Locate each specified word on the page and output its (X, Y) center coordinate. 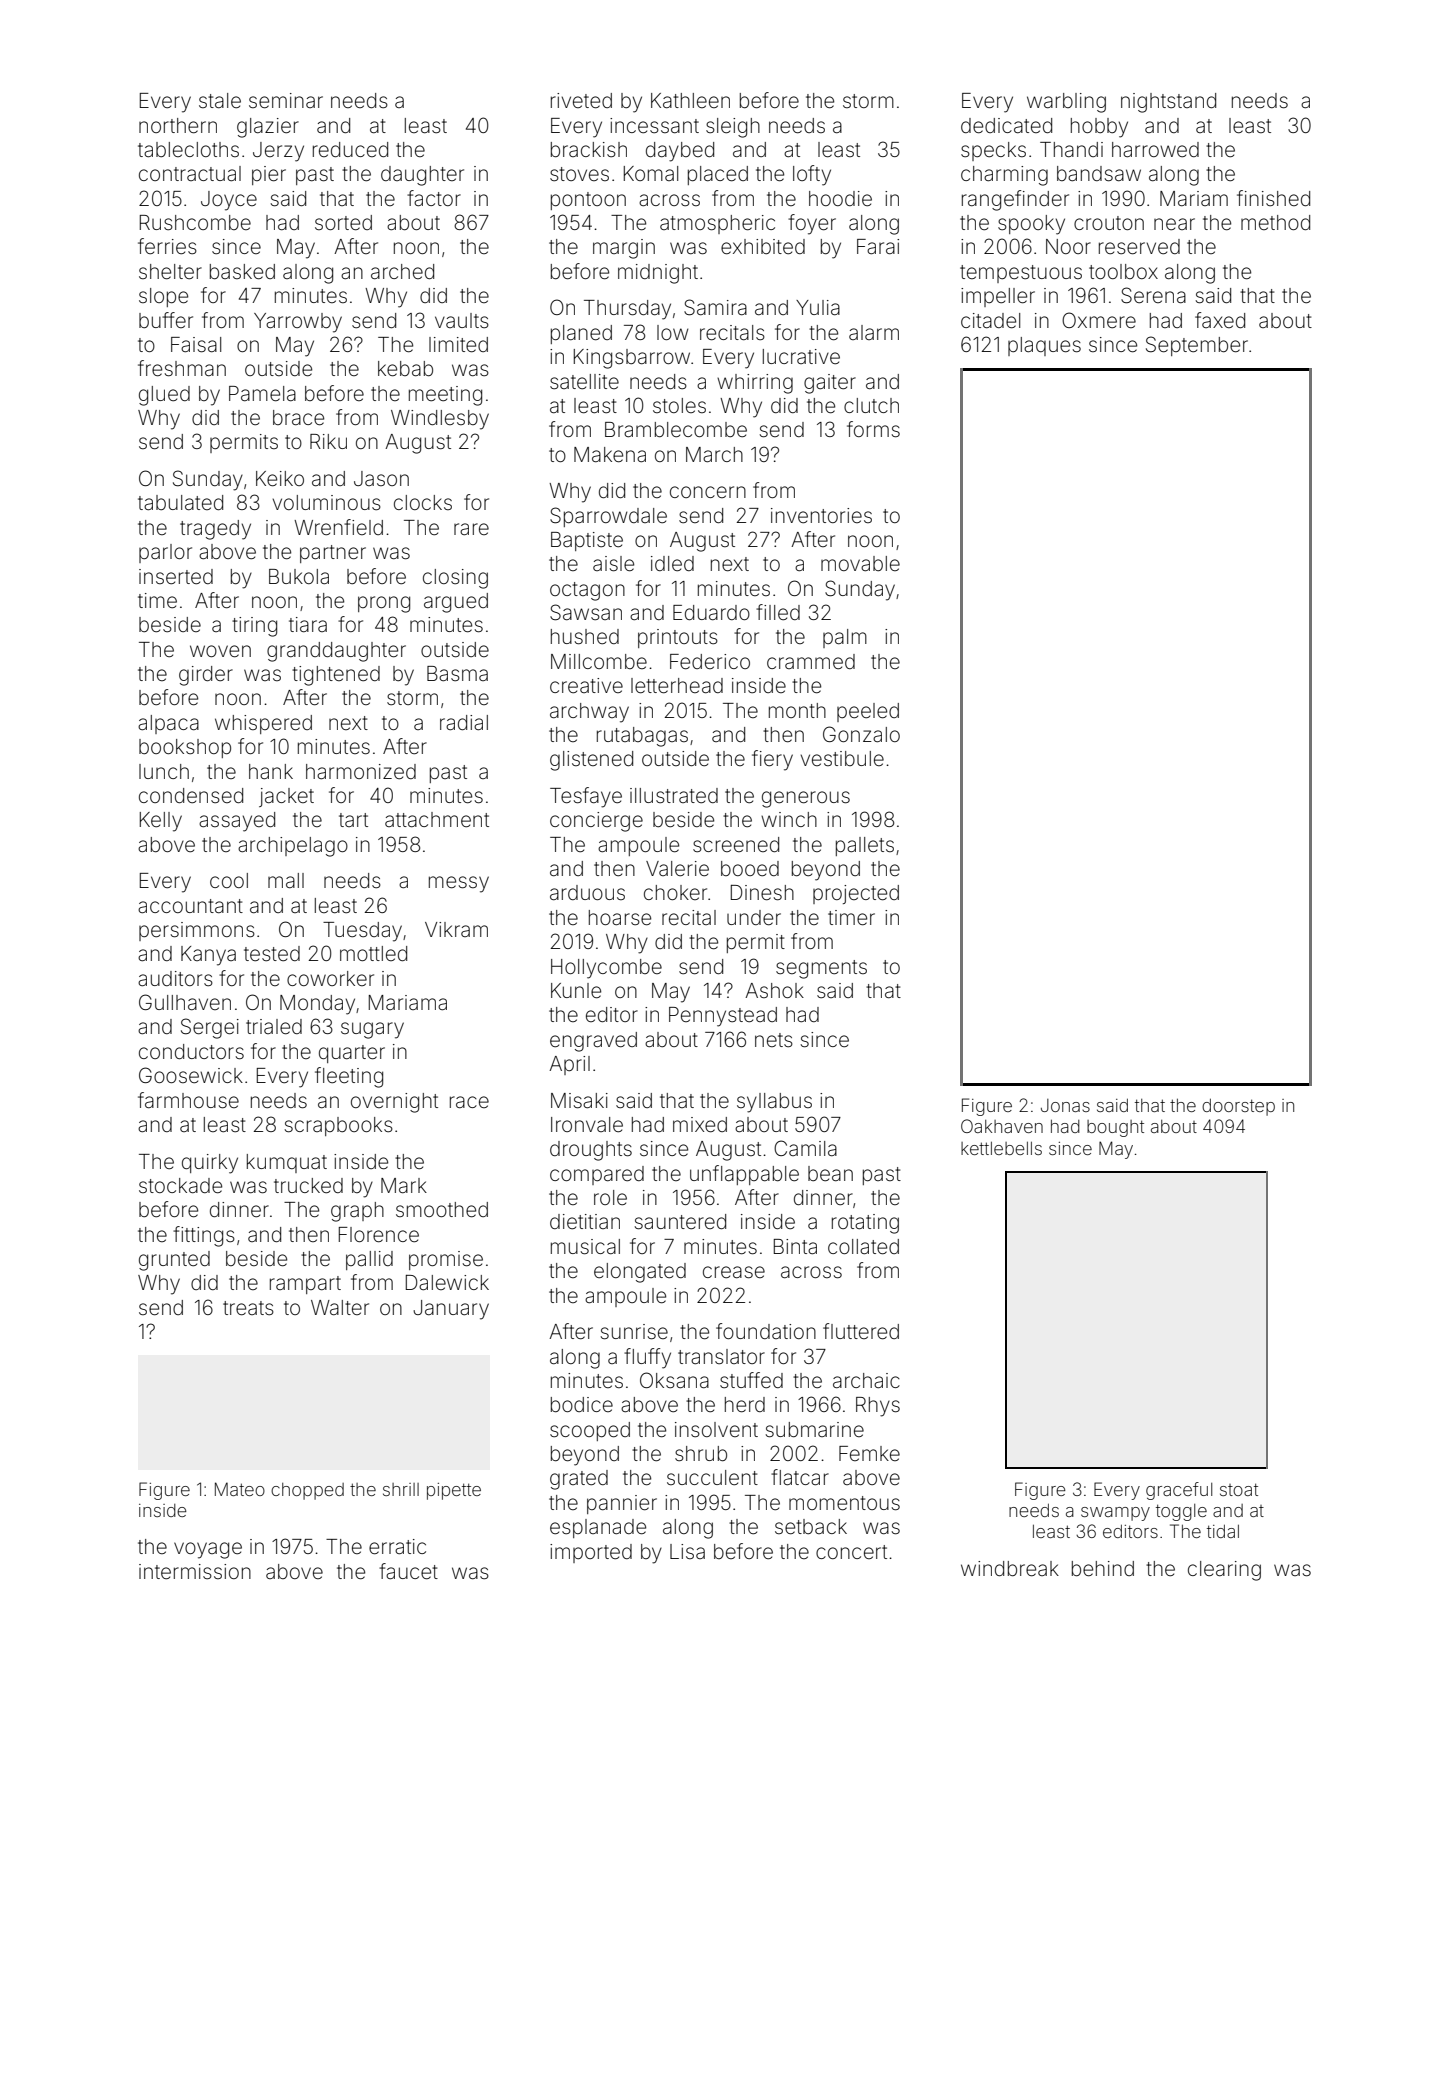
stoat (1239, 1489)
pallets (865, 846)
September (1197, 346)
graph (357, 1212)
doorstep (1238, 1107)
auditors (175, 978)
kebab (405, 369)
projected (856, 894)
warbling (1066, 103)
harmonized (361, 771)
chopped (307, 1491)
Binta (795, 1246)
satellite (584, 381)
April (569, 1065)
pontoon (588, 201)
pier (269, 175)
